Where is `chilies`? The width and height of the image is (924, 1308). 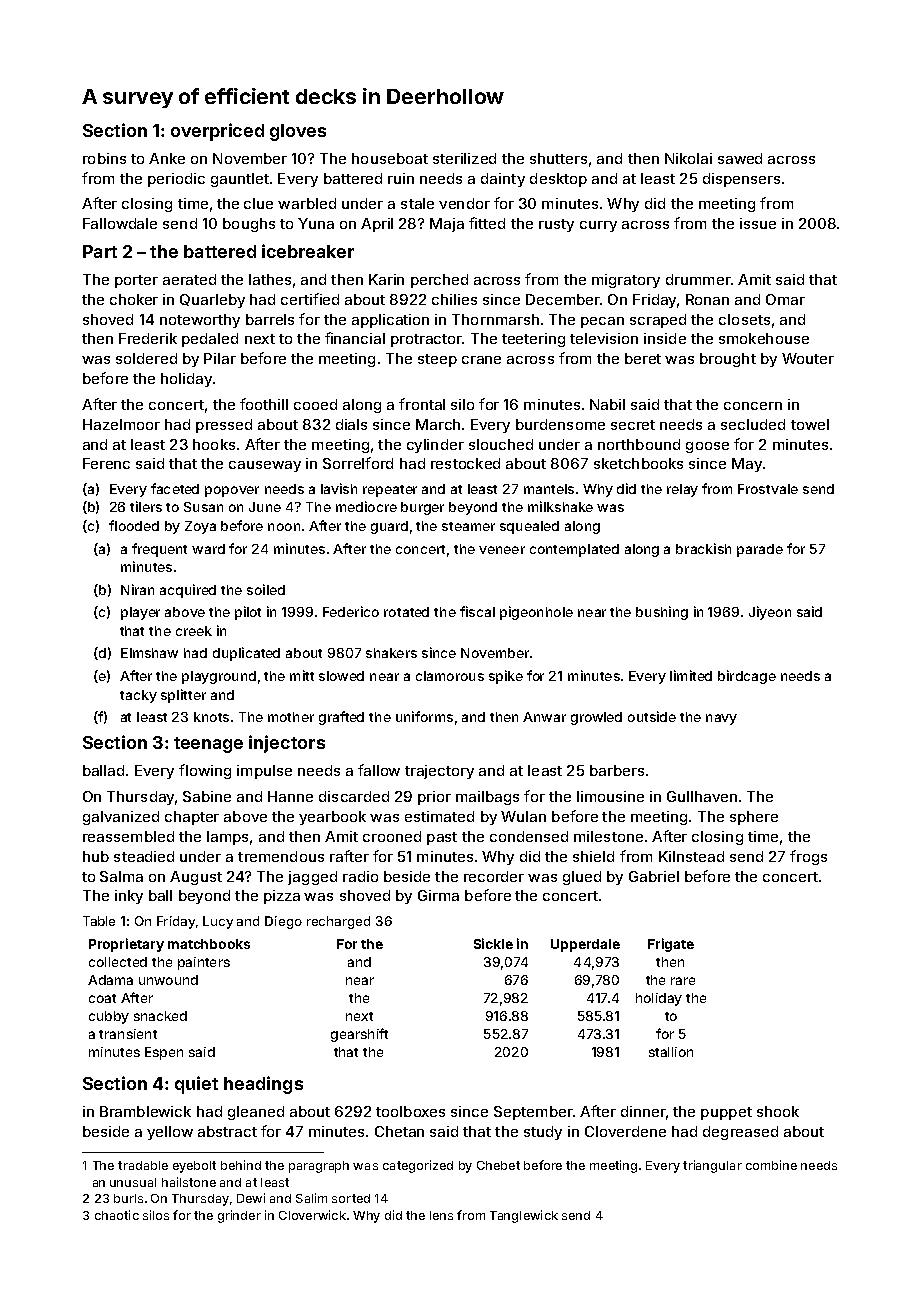
chilies is located at coordinates (454, 299).
